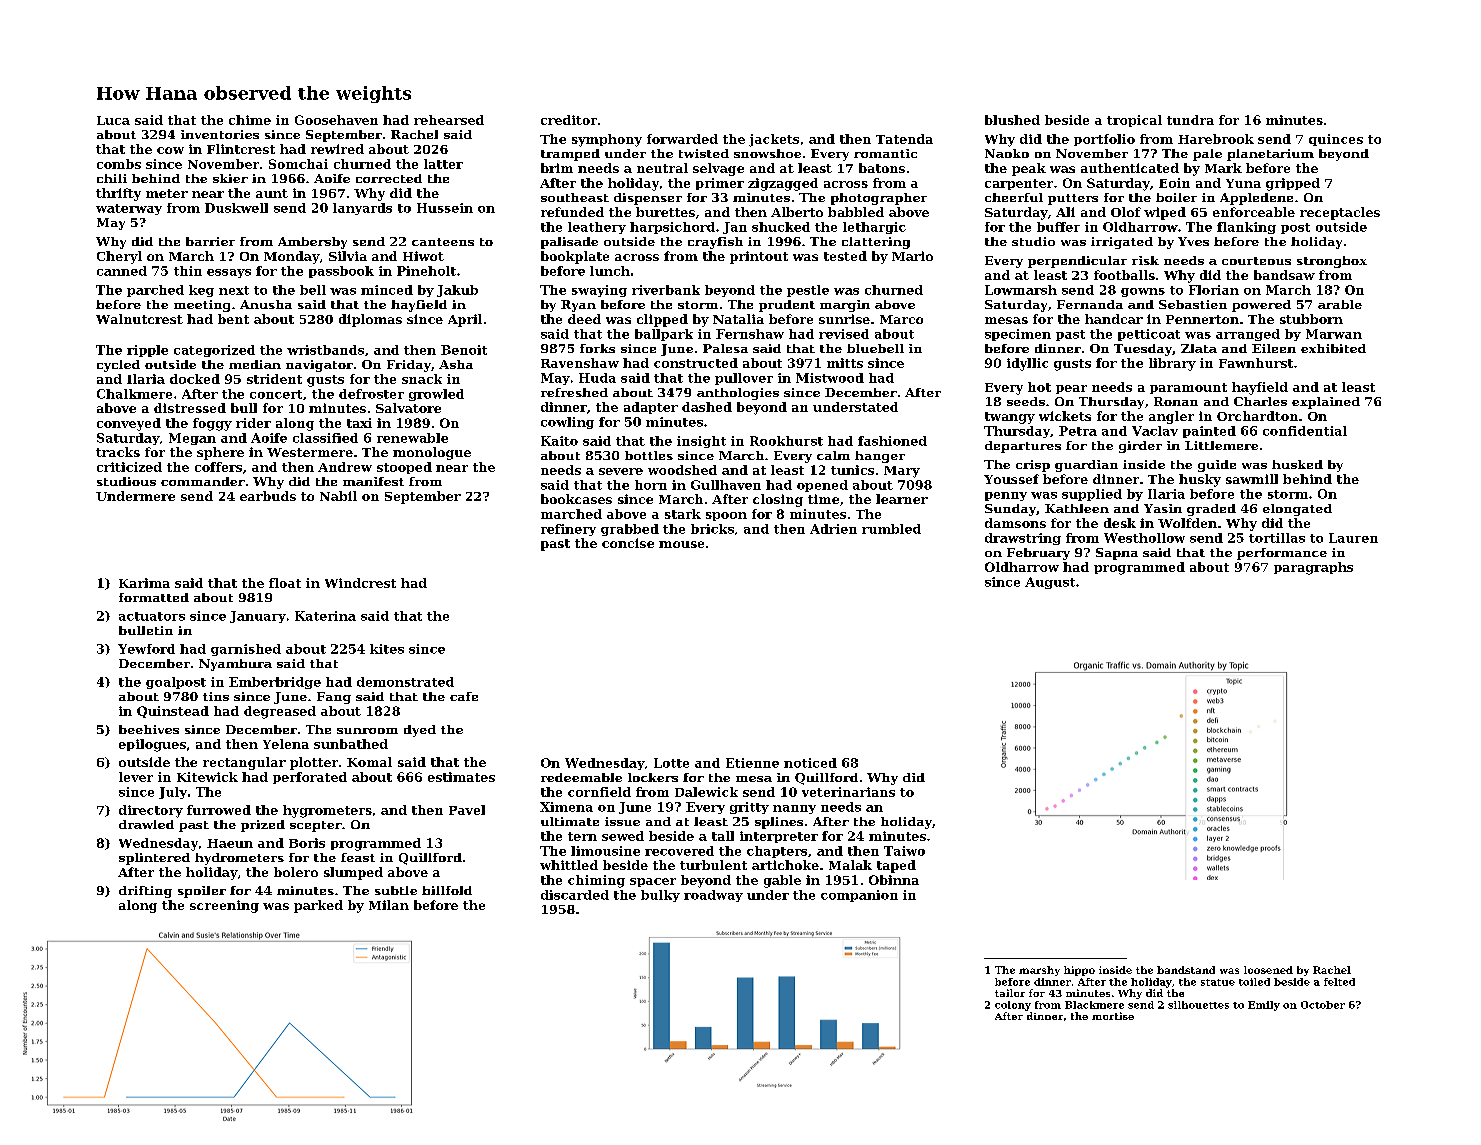 The height and width of the screenshot is (1145, 1481). Describe the element at coordinates (1163, 508) in the screenshot. I see `Yasin` at that location.
